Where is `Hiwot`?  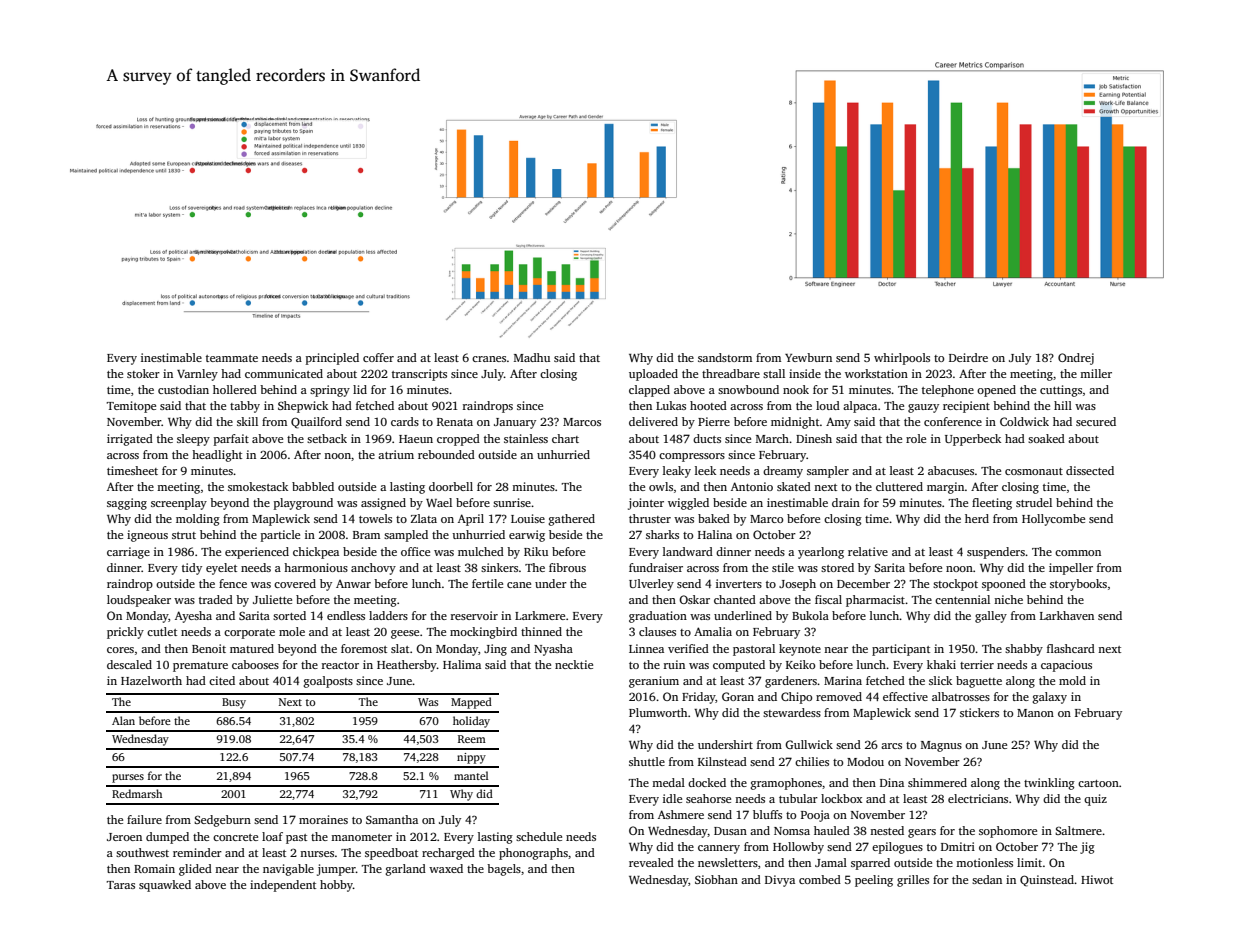
Hiwot is located at coordinates (1097, 879).
